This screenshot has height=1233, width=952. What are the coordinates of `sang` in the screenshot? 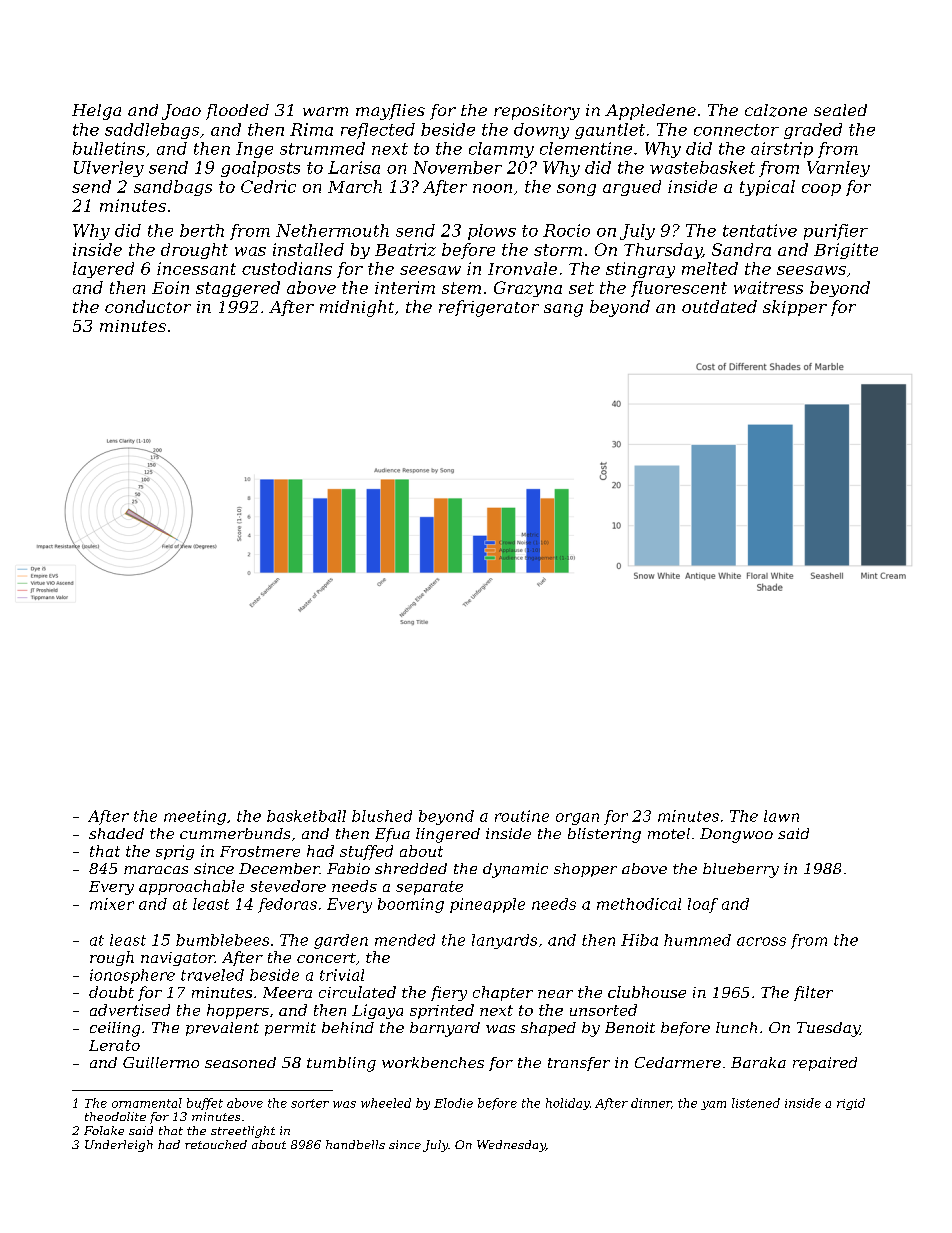 It's located at (563, 310).
